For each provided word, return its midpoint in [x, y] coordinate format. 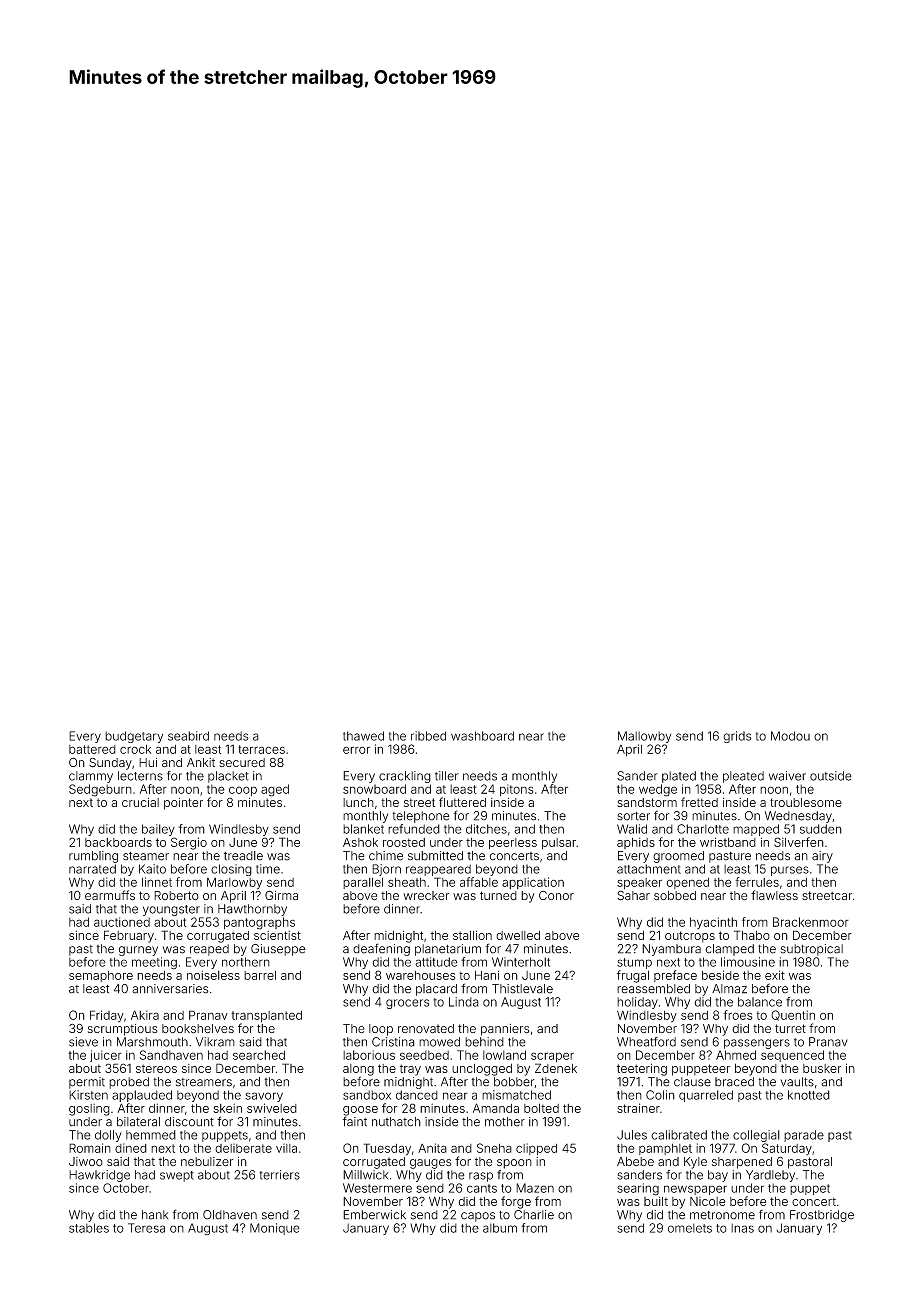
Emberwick [374, 1215]
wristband [728, 842]
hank [155, 1215]
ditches [486, 829]
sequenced [792, 1056]
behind [484, 1042]
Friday [107, 1016]
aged [275, 790]
